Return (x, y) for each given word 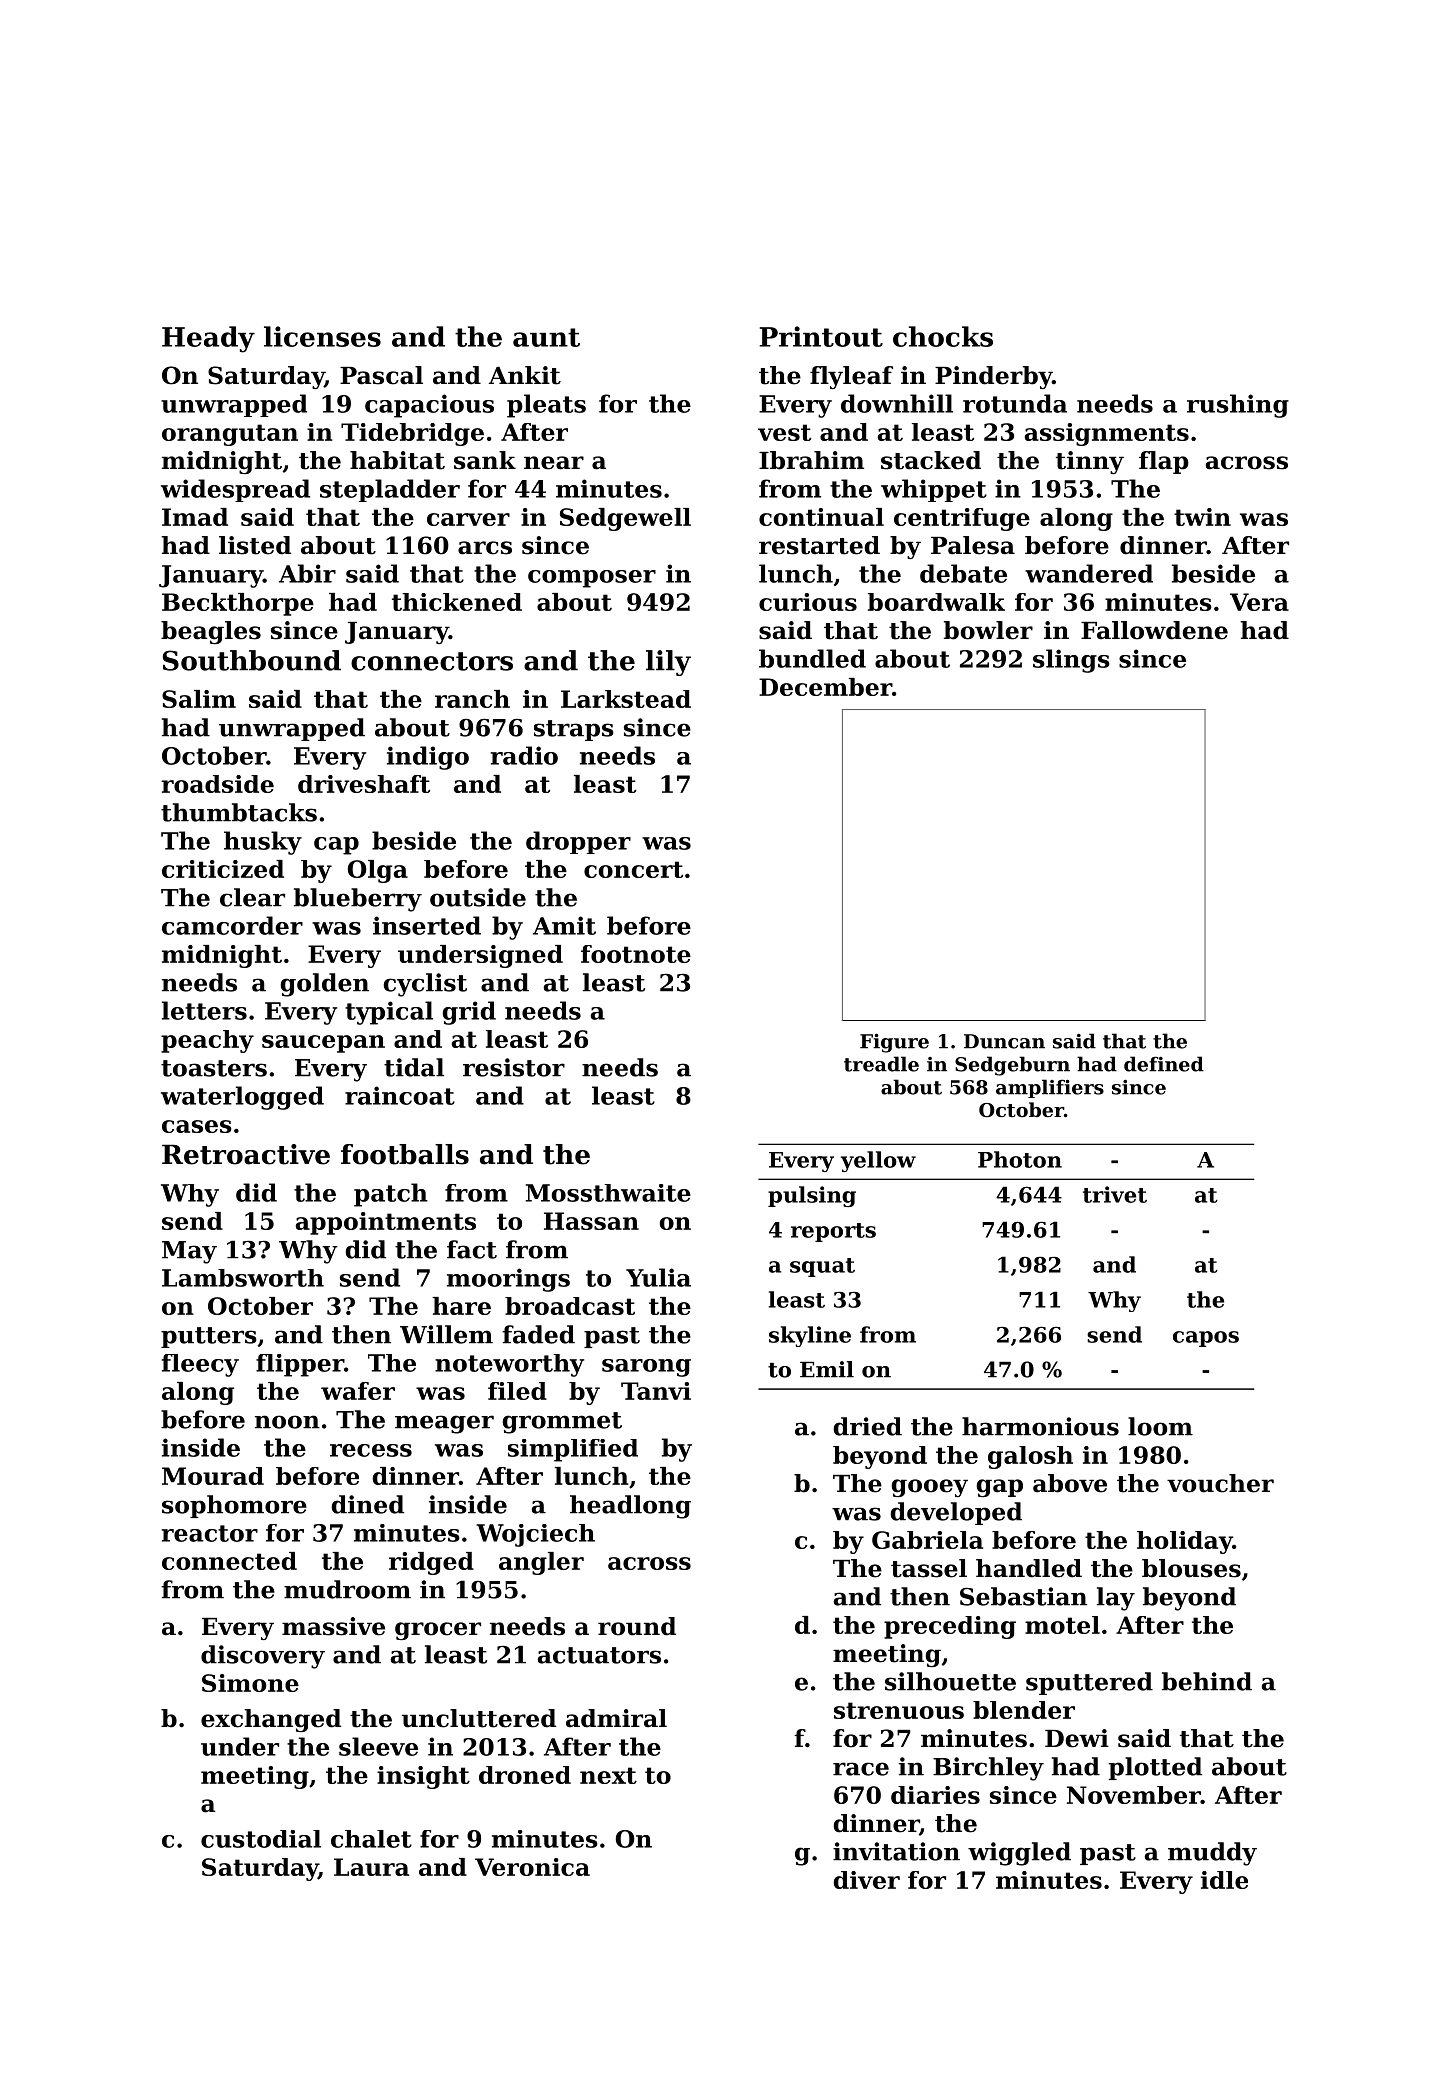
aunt (546, 337)
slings (1071, 661)
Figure (894, 1043)
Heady (208, 339)
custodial (261, 1839)
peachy (207, 1041)
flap (1164, 462)
